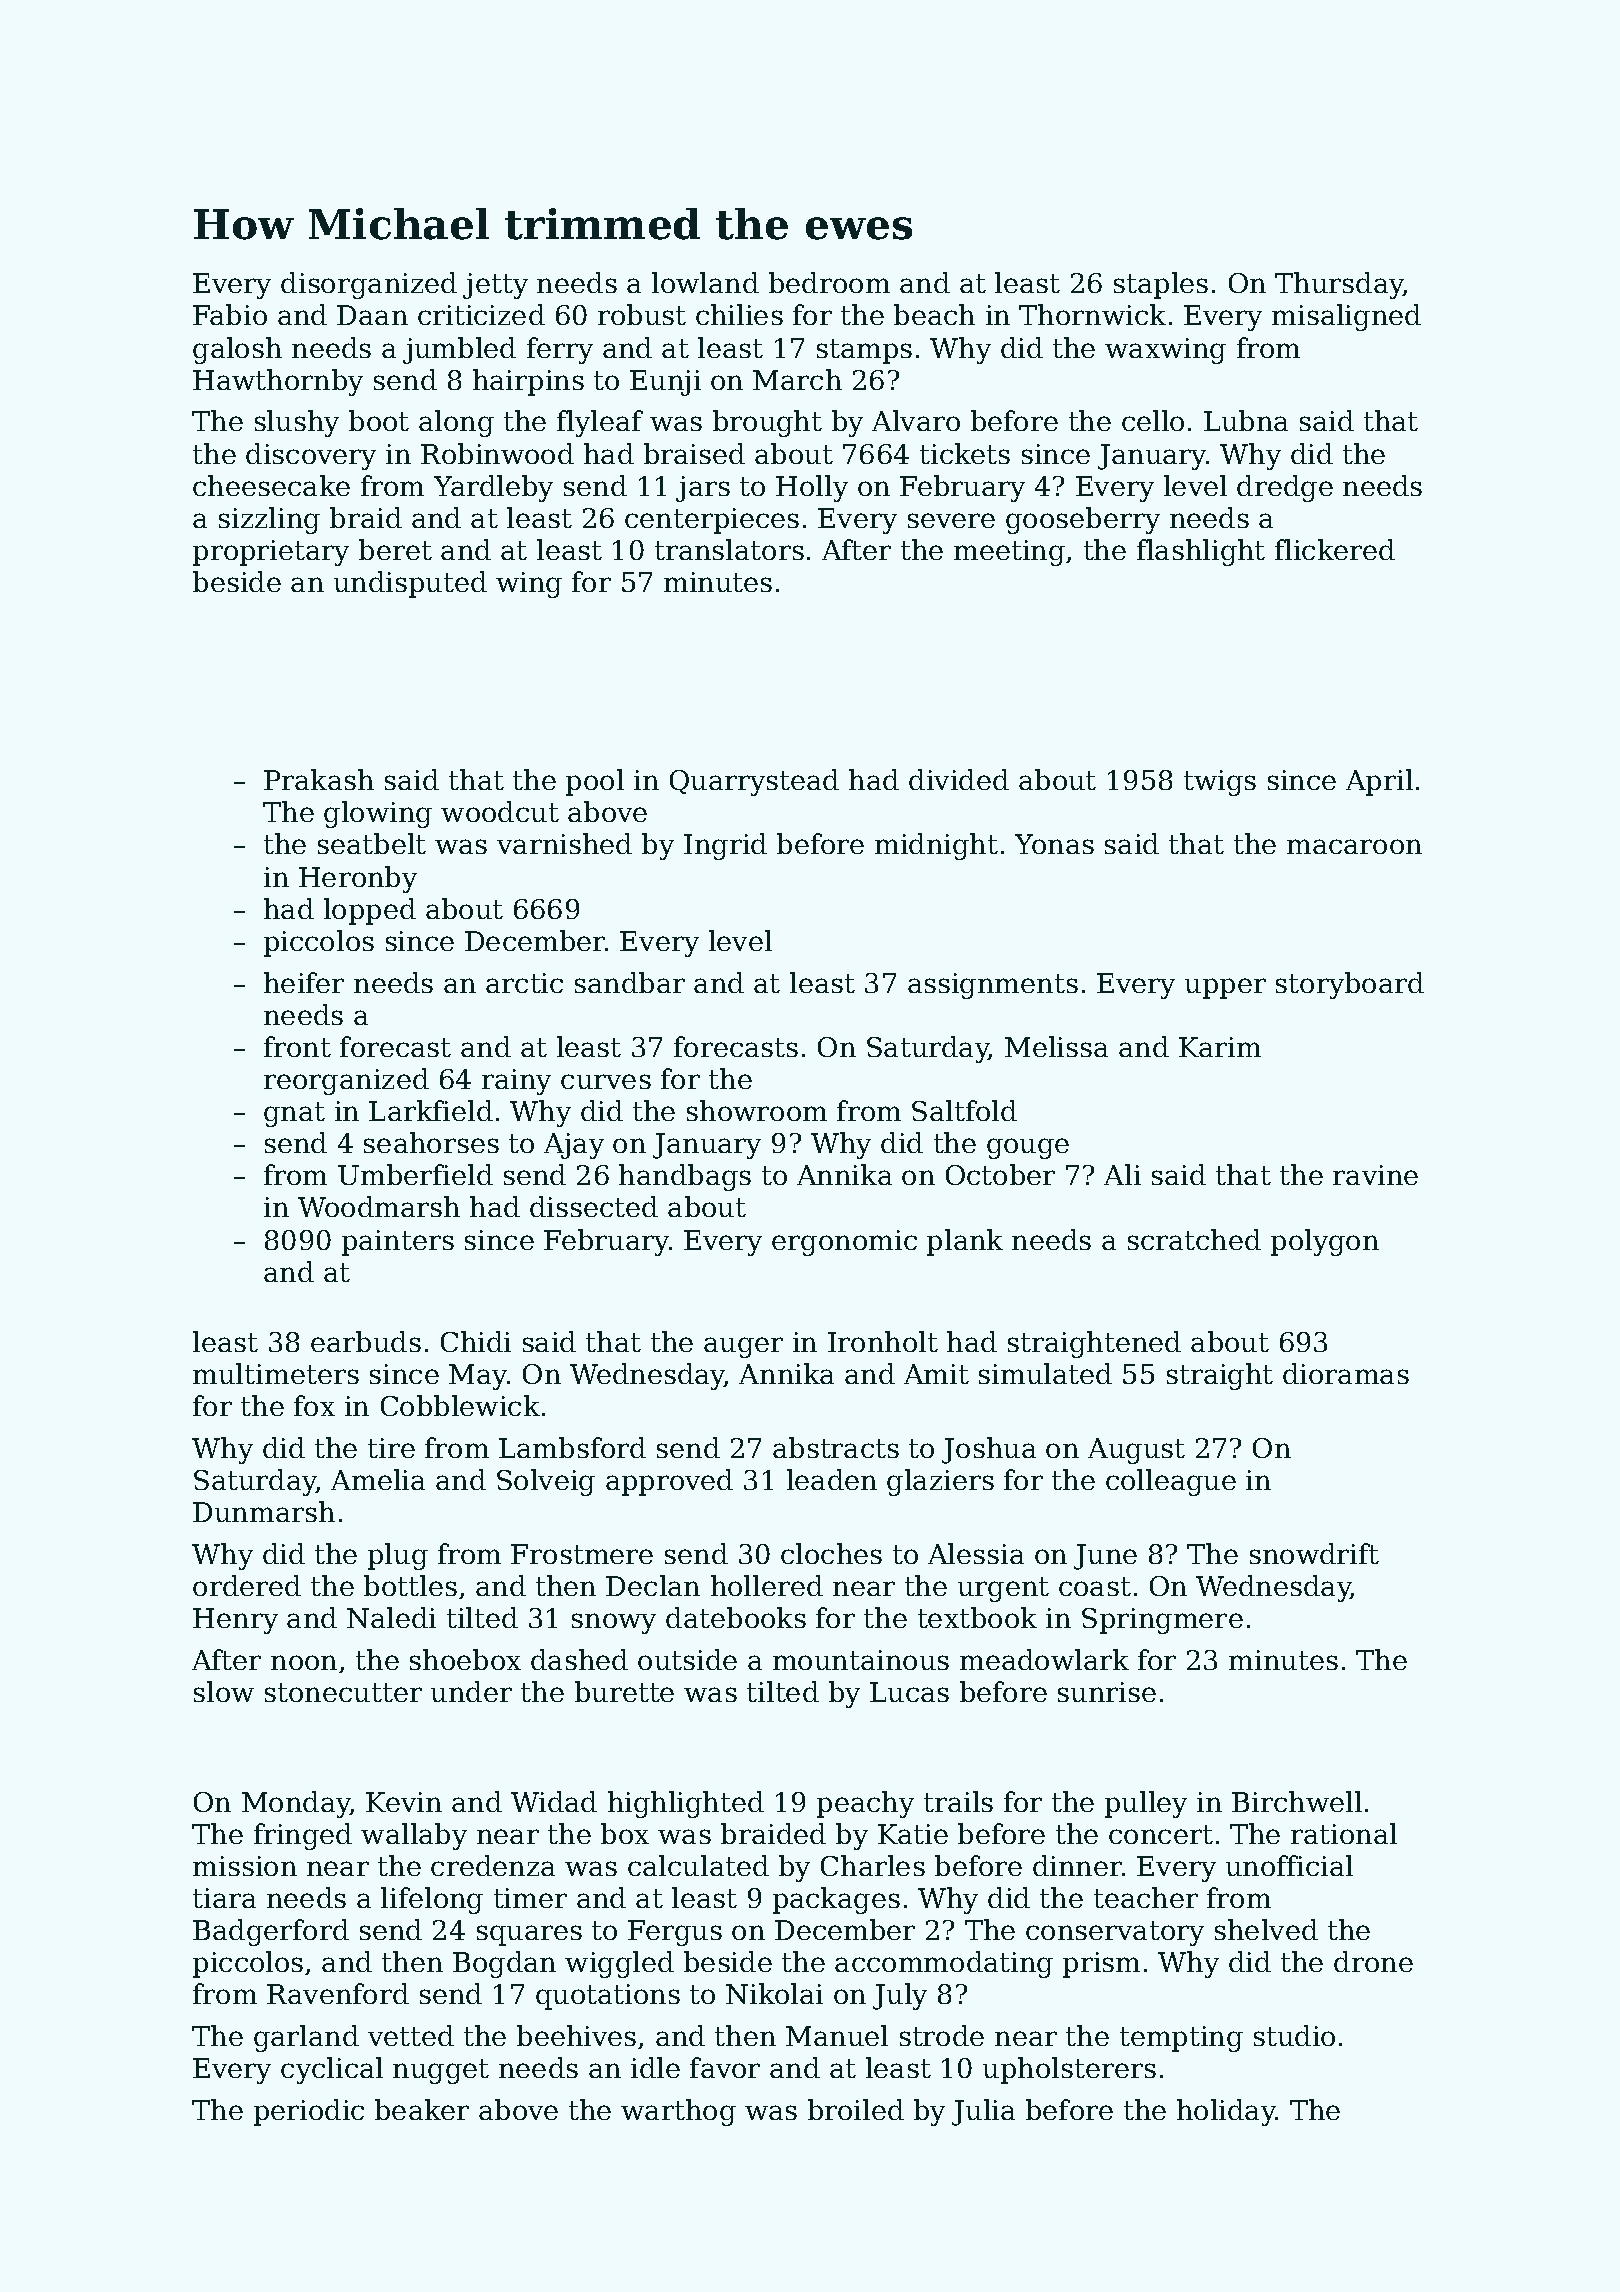 The height and width of the screenshot is (2292, 1620). What do you see at coordinates (630, 982) in the screenshot?
I see `sandbar` at bounding box center [630, 982].
